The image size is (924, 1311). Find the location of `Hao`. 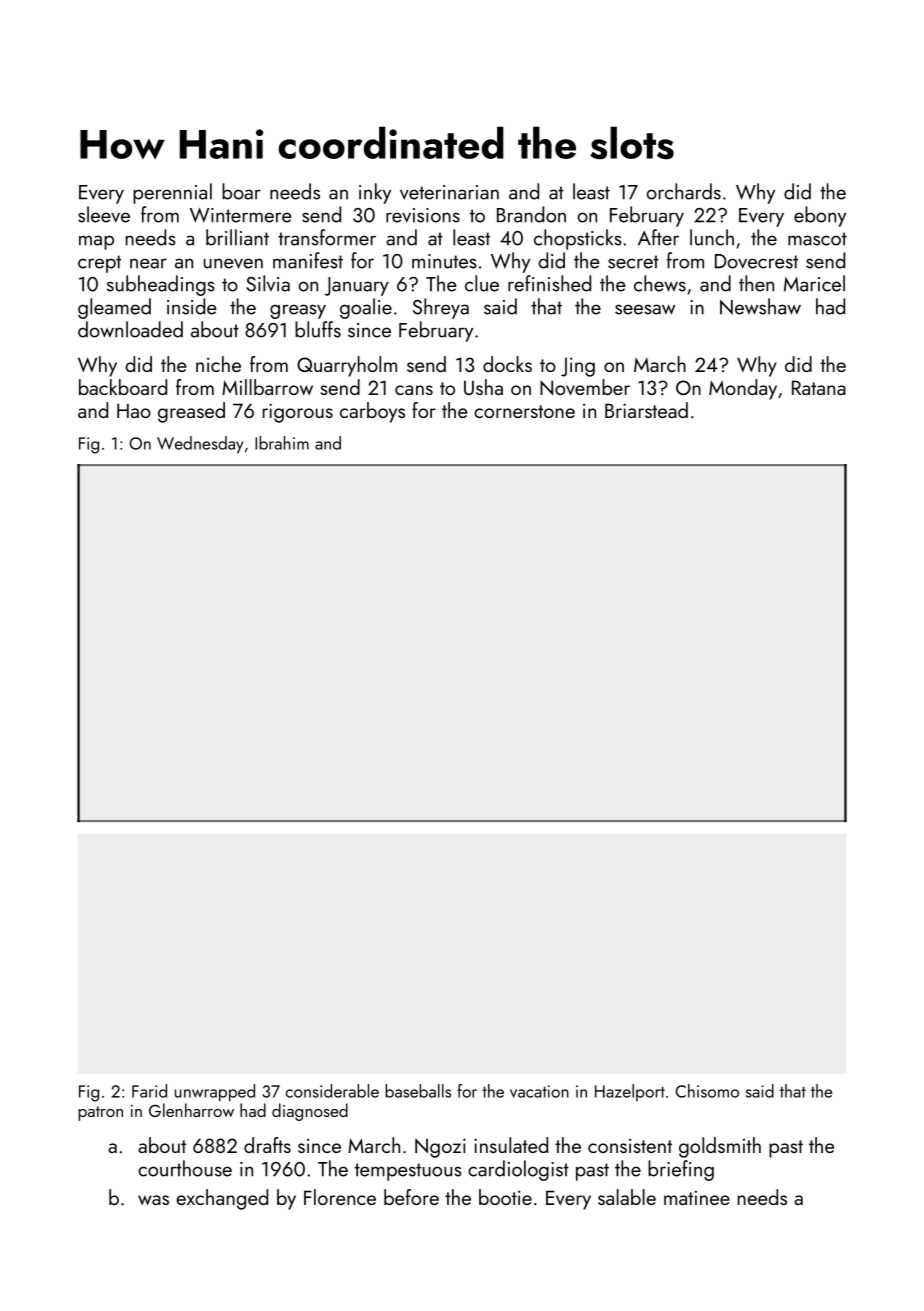

Hao is located at coordinates (134, 410).
